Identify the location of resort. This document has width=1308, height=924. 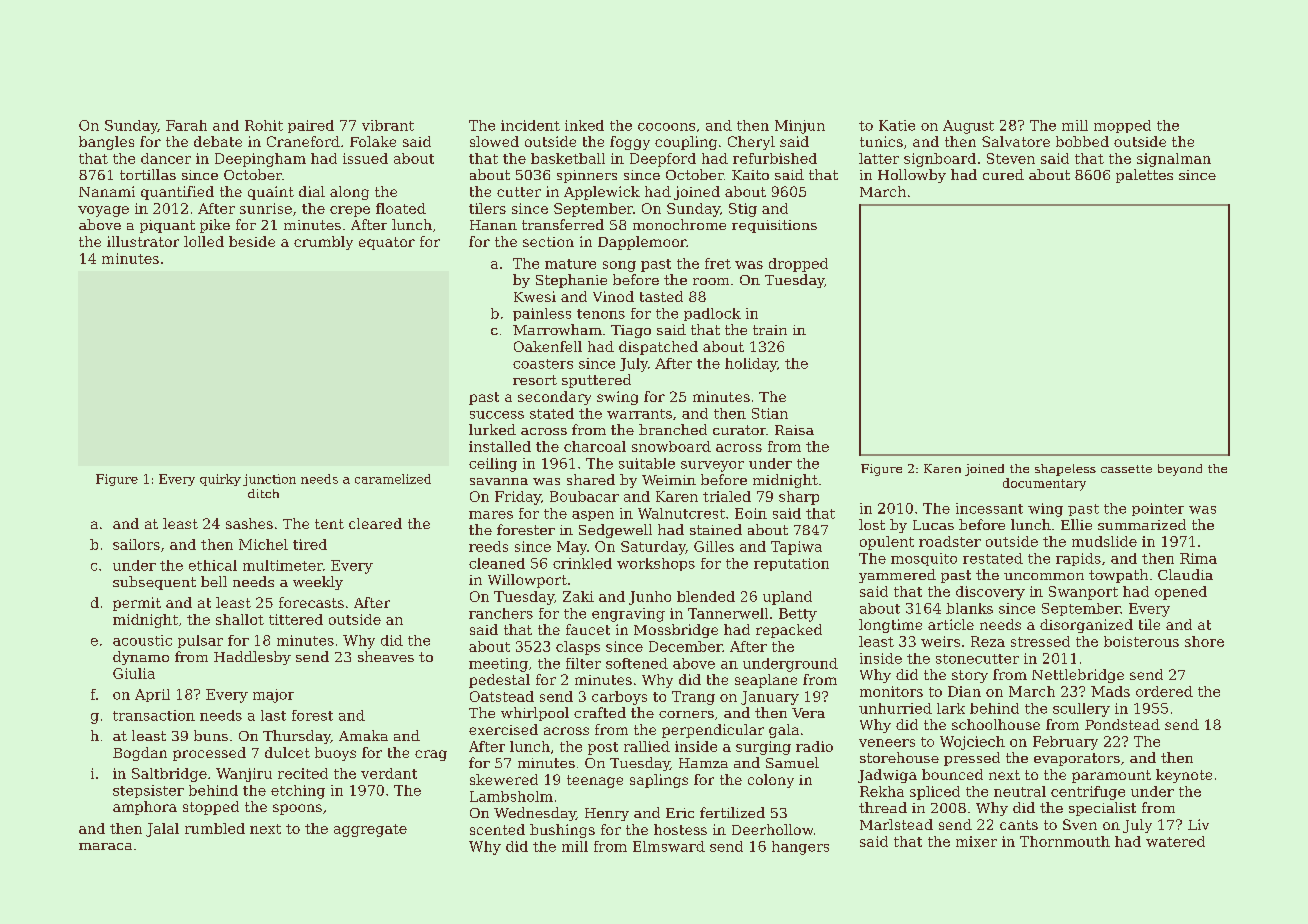
(535, 380).
